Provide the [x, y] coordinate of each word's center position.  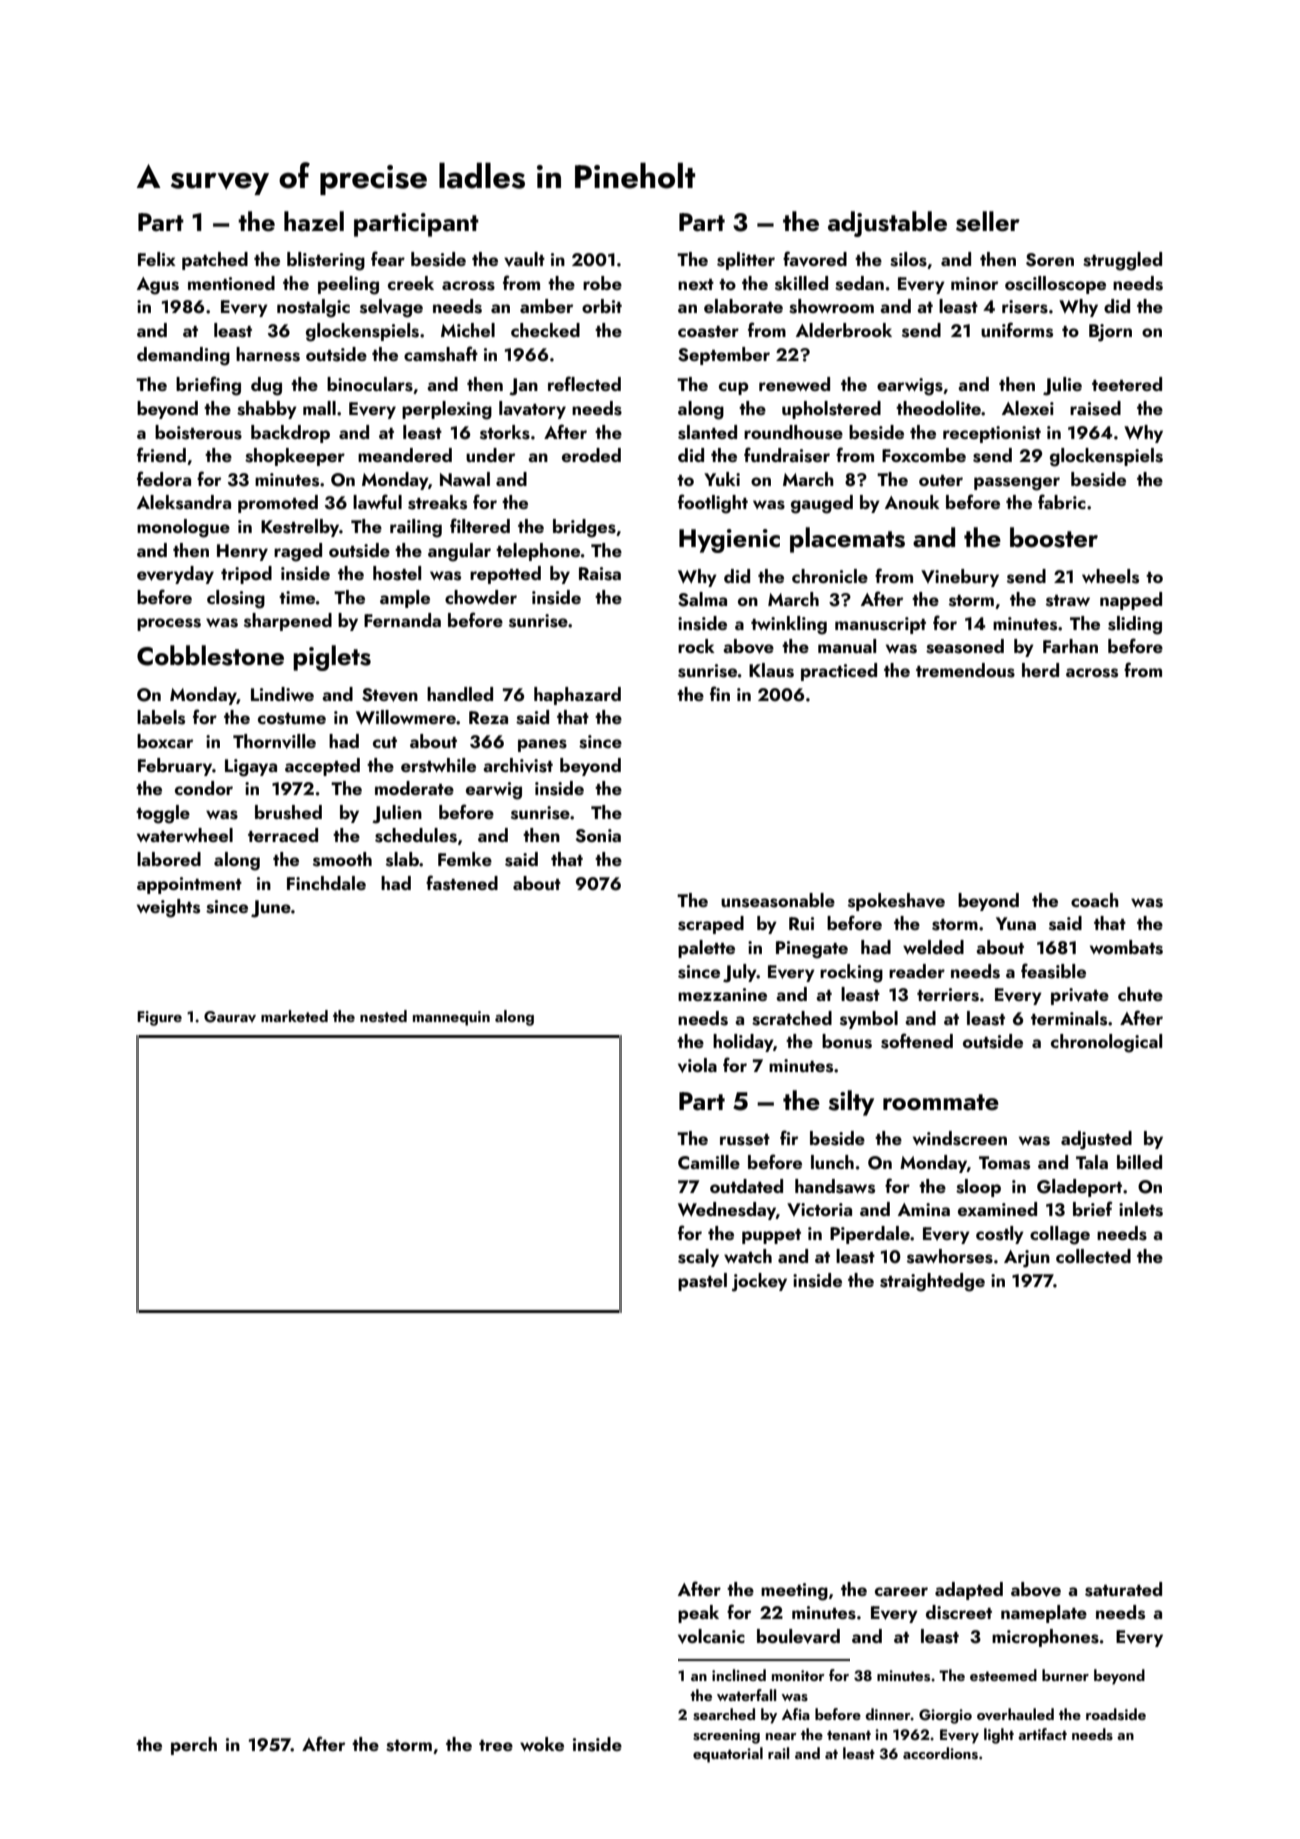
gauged [822, 504]
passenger [1017, 484]
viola [697, 1065]
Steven [390, 695]
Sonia [598, 836]
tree [496, 1745]
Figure [159, 1018]
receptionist [992, 434]
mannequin [451, 1018]
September [724, 356]
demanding [183, 356]
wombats [1126, 947]
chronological [1106, 1043]
